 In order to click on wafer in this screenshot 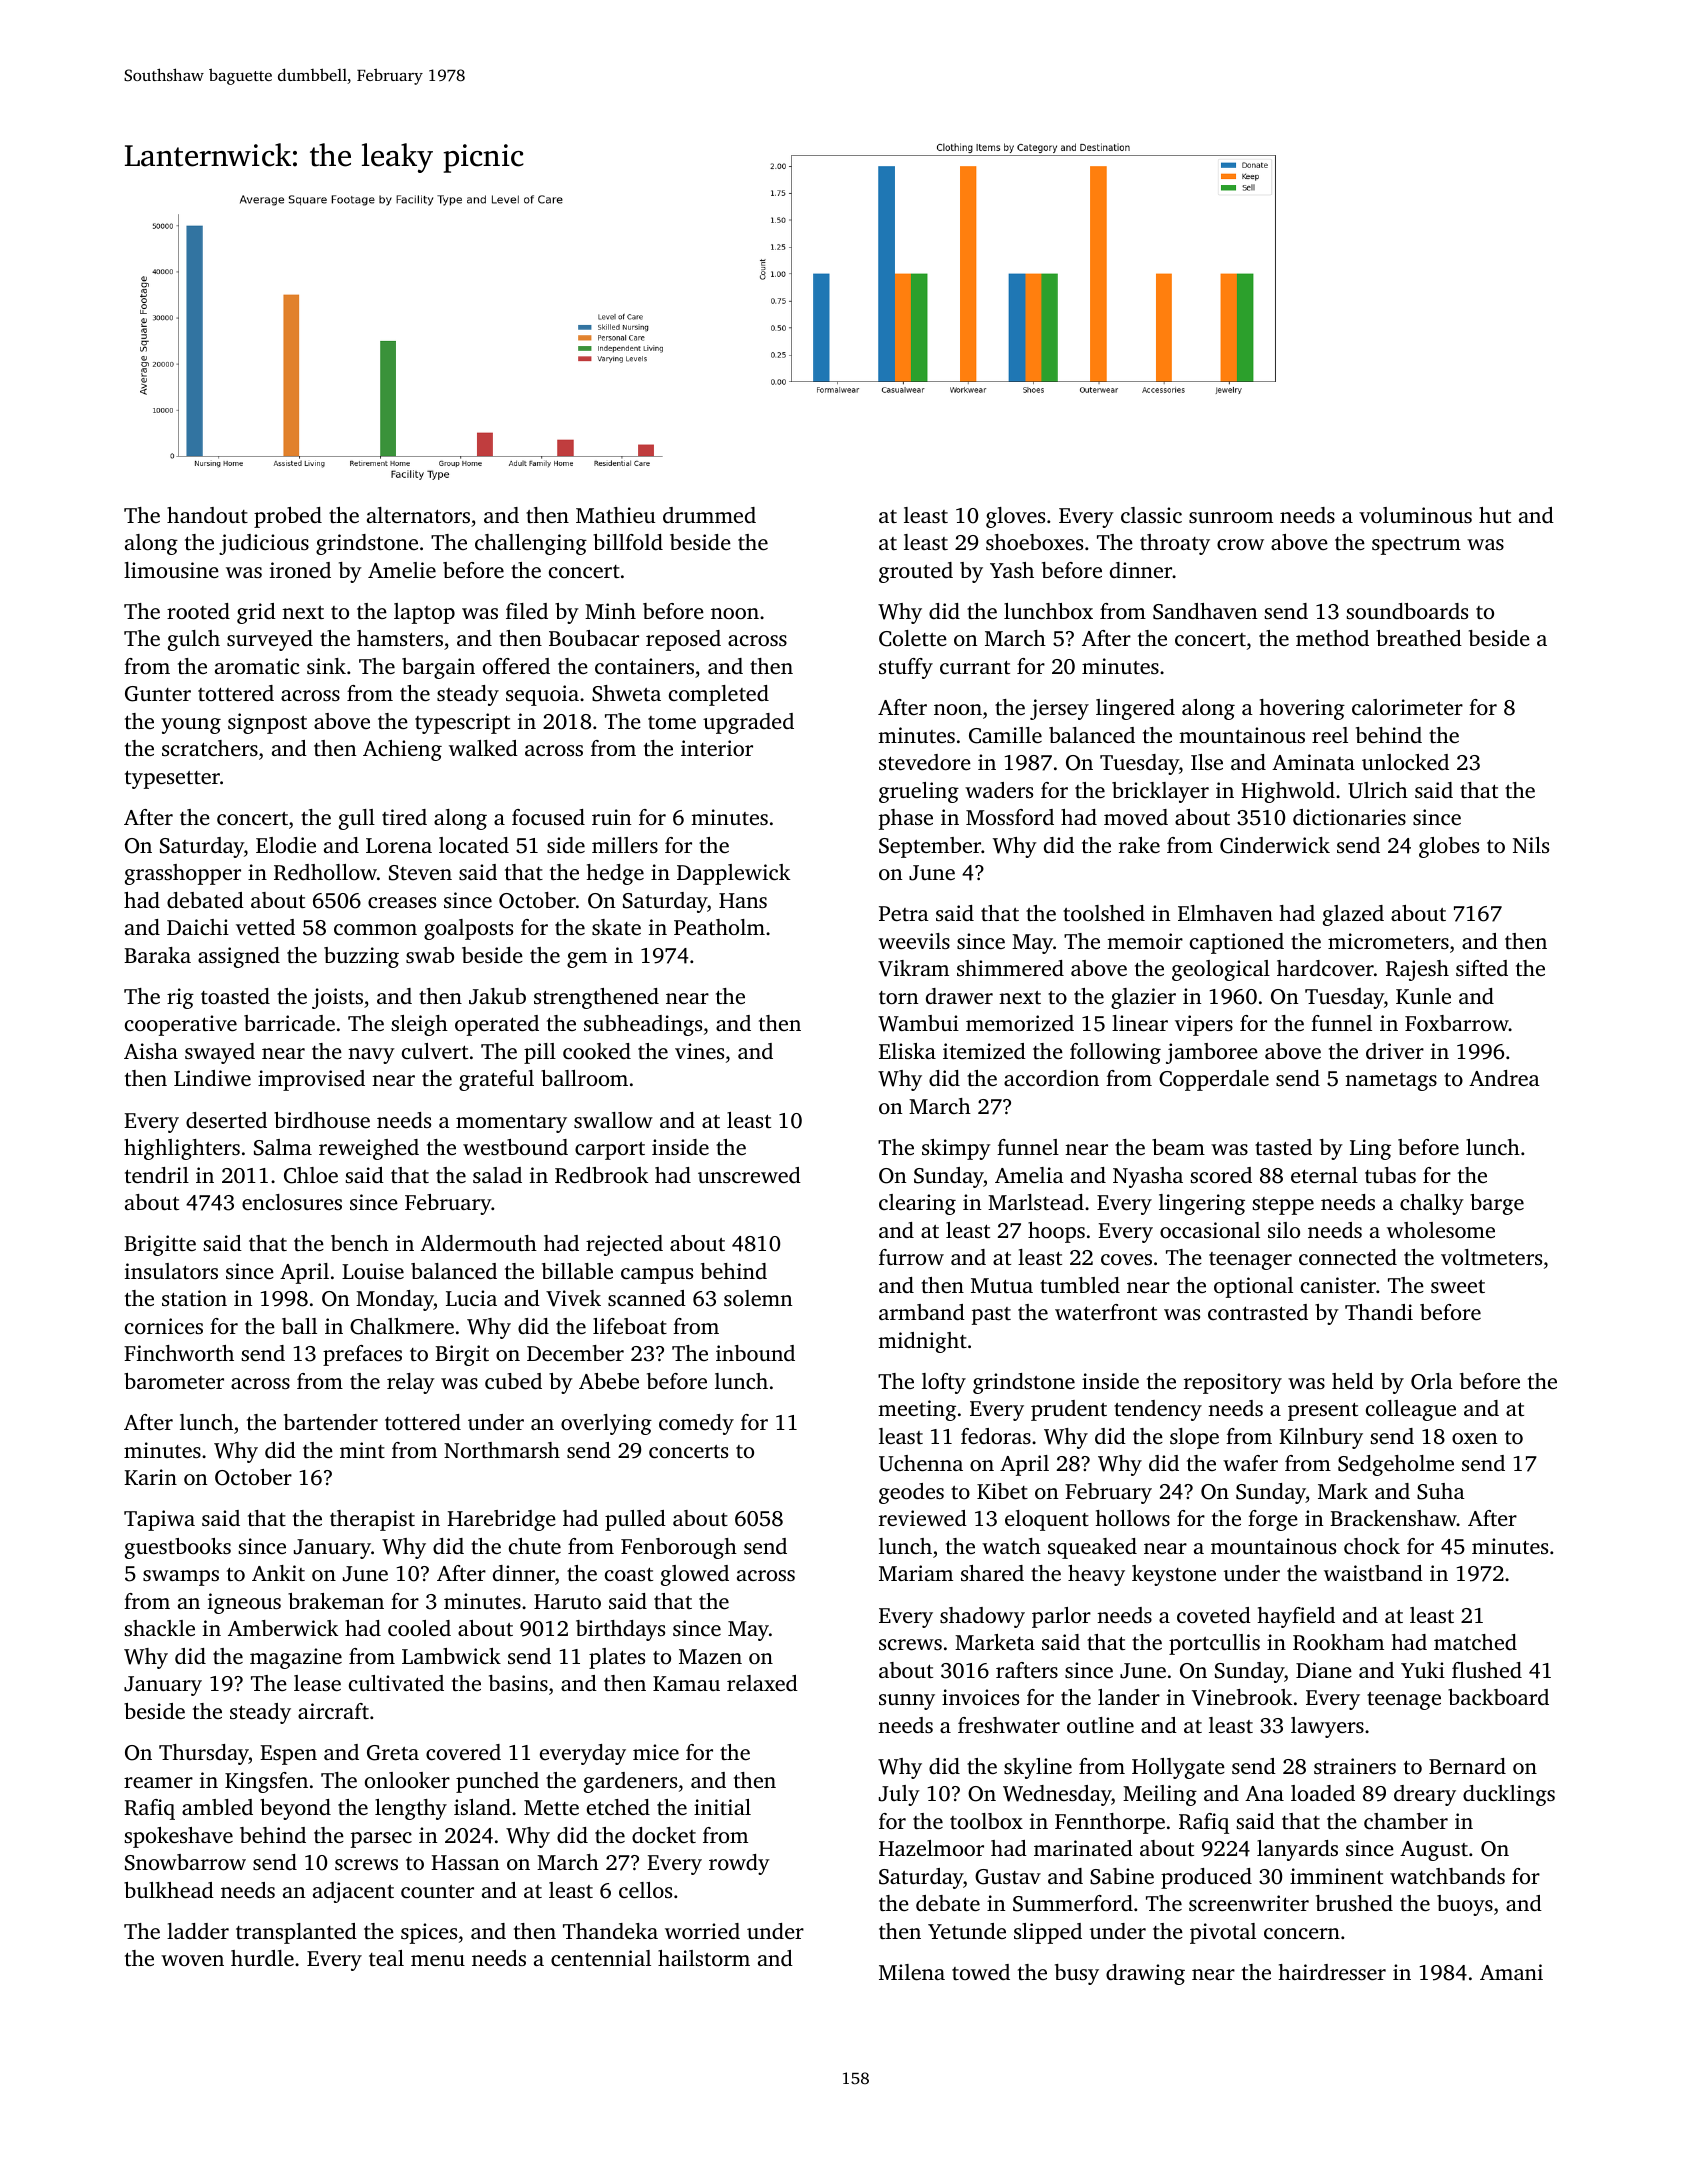, I will do `click(1250, 1463)`.
